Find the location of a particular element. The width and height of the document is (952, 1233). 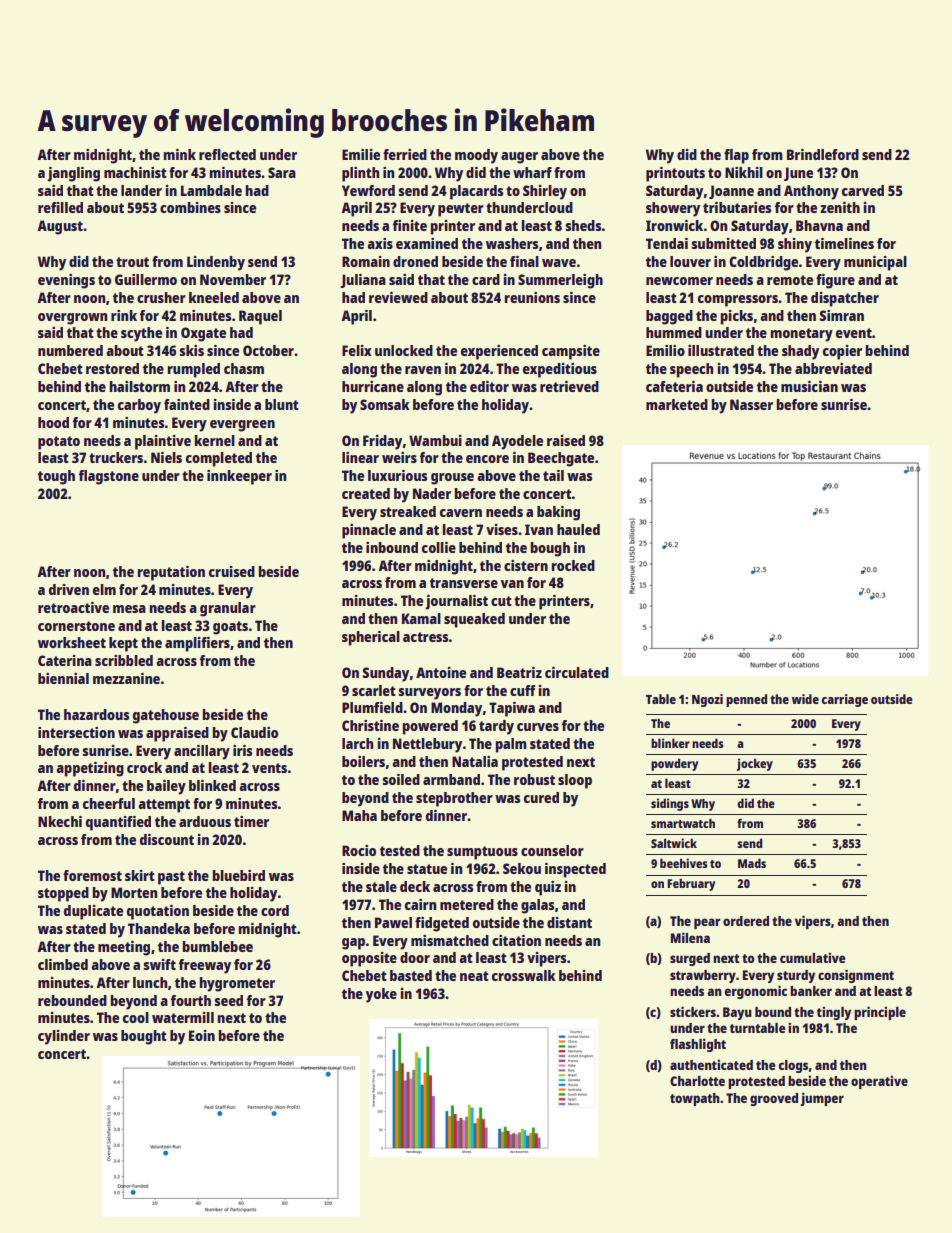

Brindleford is located at coordinates (823, 154).
